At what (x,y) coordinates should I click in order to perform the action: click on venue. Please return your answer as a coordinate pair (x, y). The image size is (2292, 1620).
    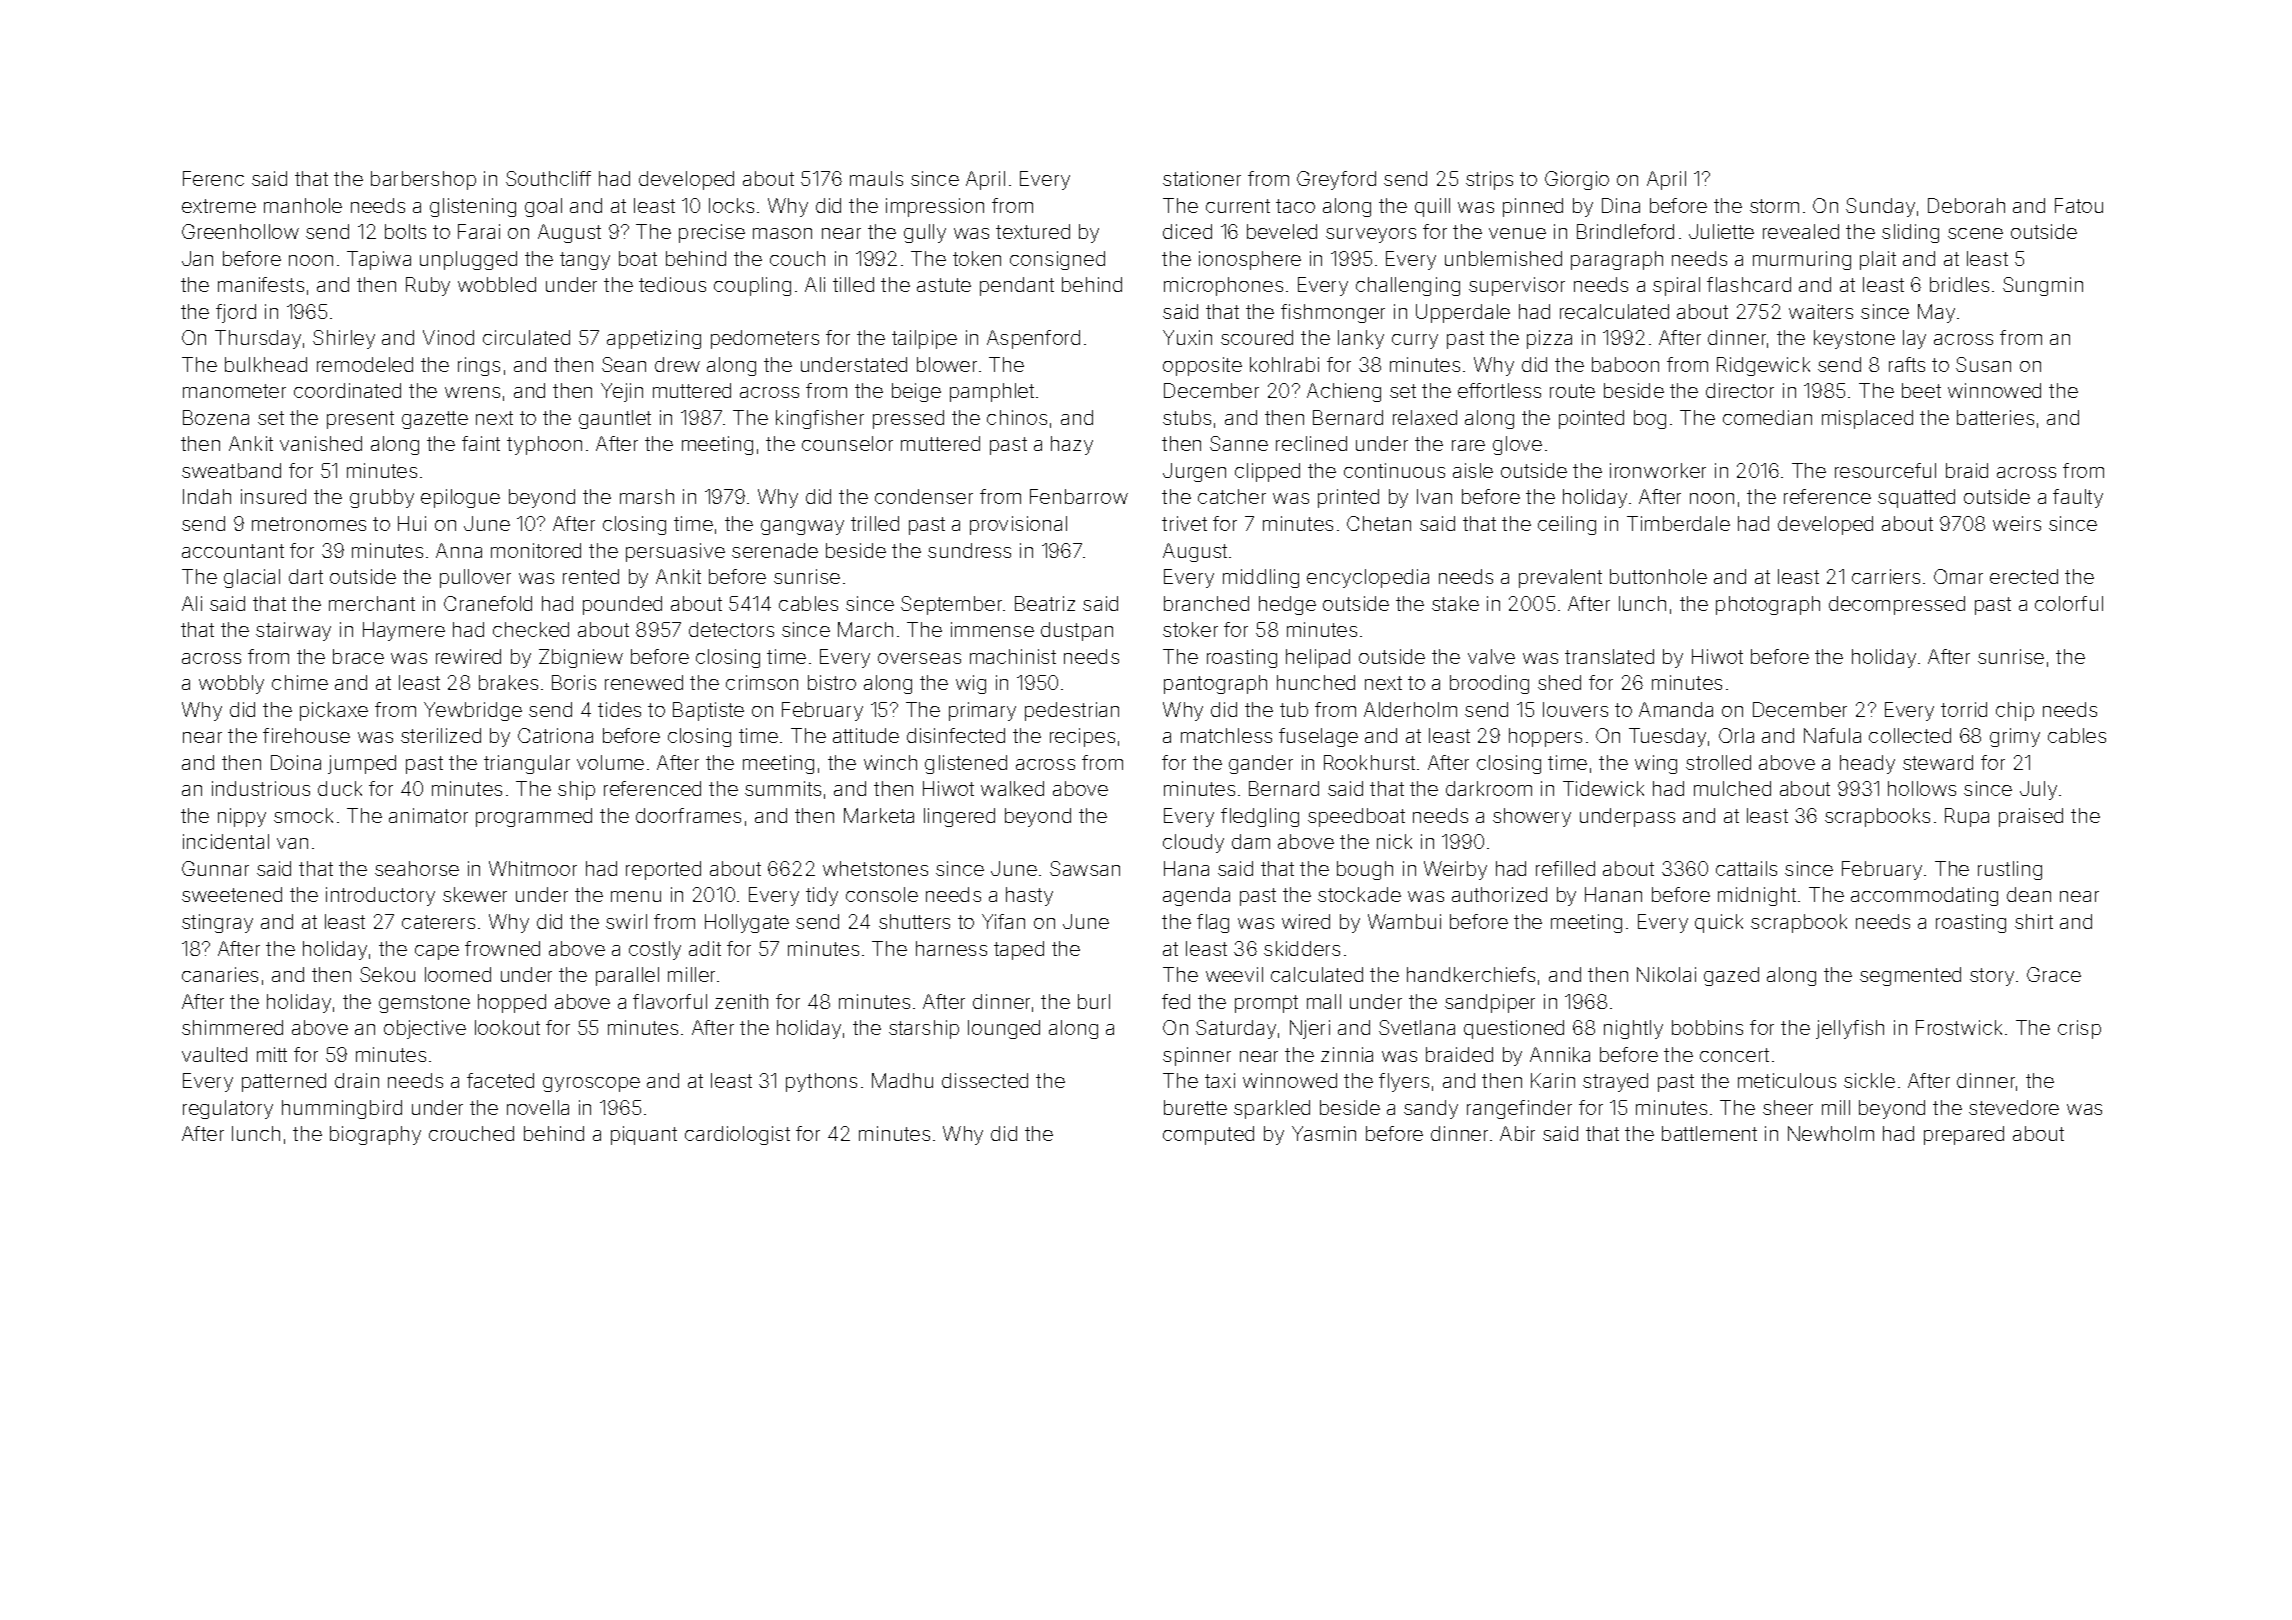
    Looking at the image, I should click on (1517, 233).
